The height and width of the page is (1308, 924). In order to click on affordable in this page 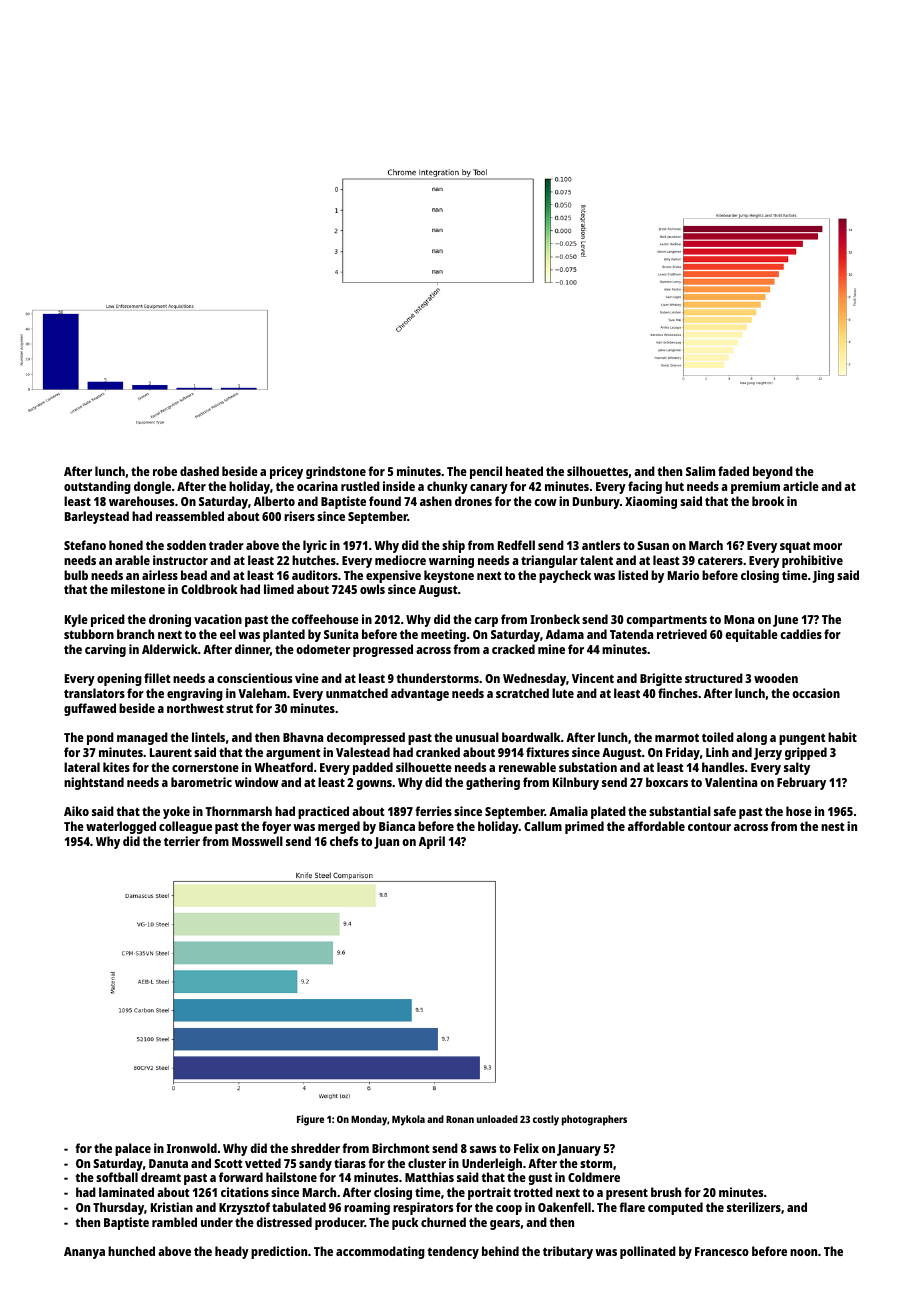, I will do `click(656, 826)`.
